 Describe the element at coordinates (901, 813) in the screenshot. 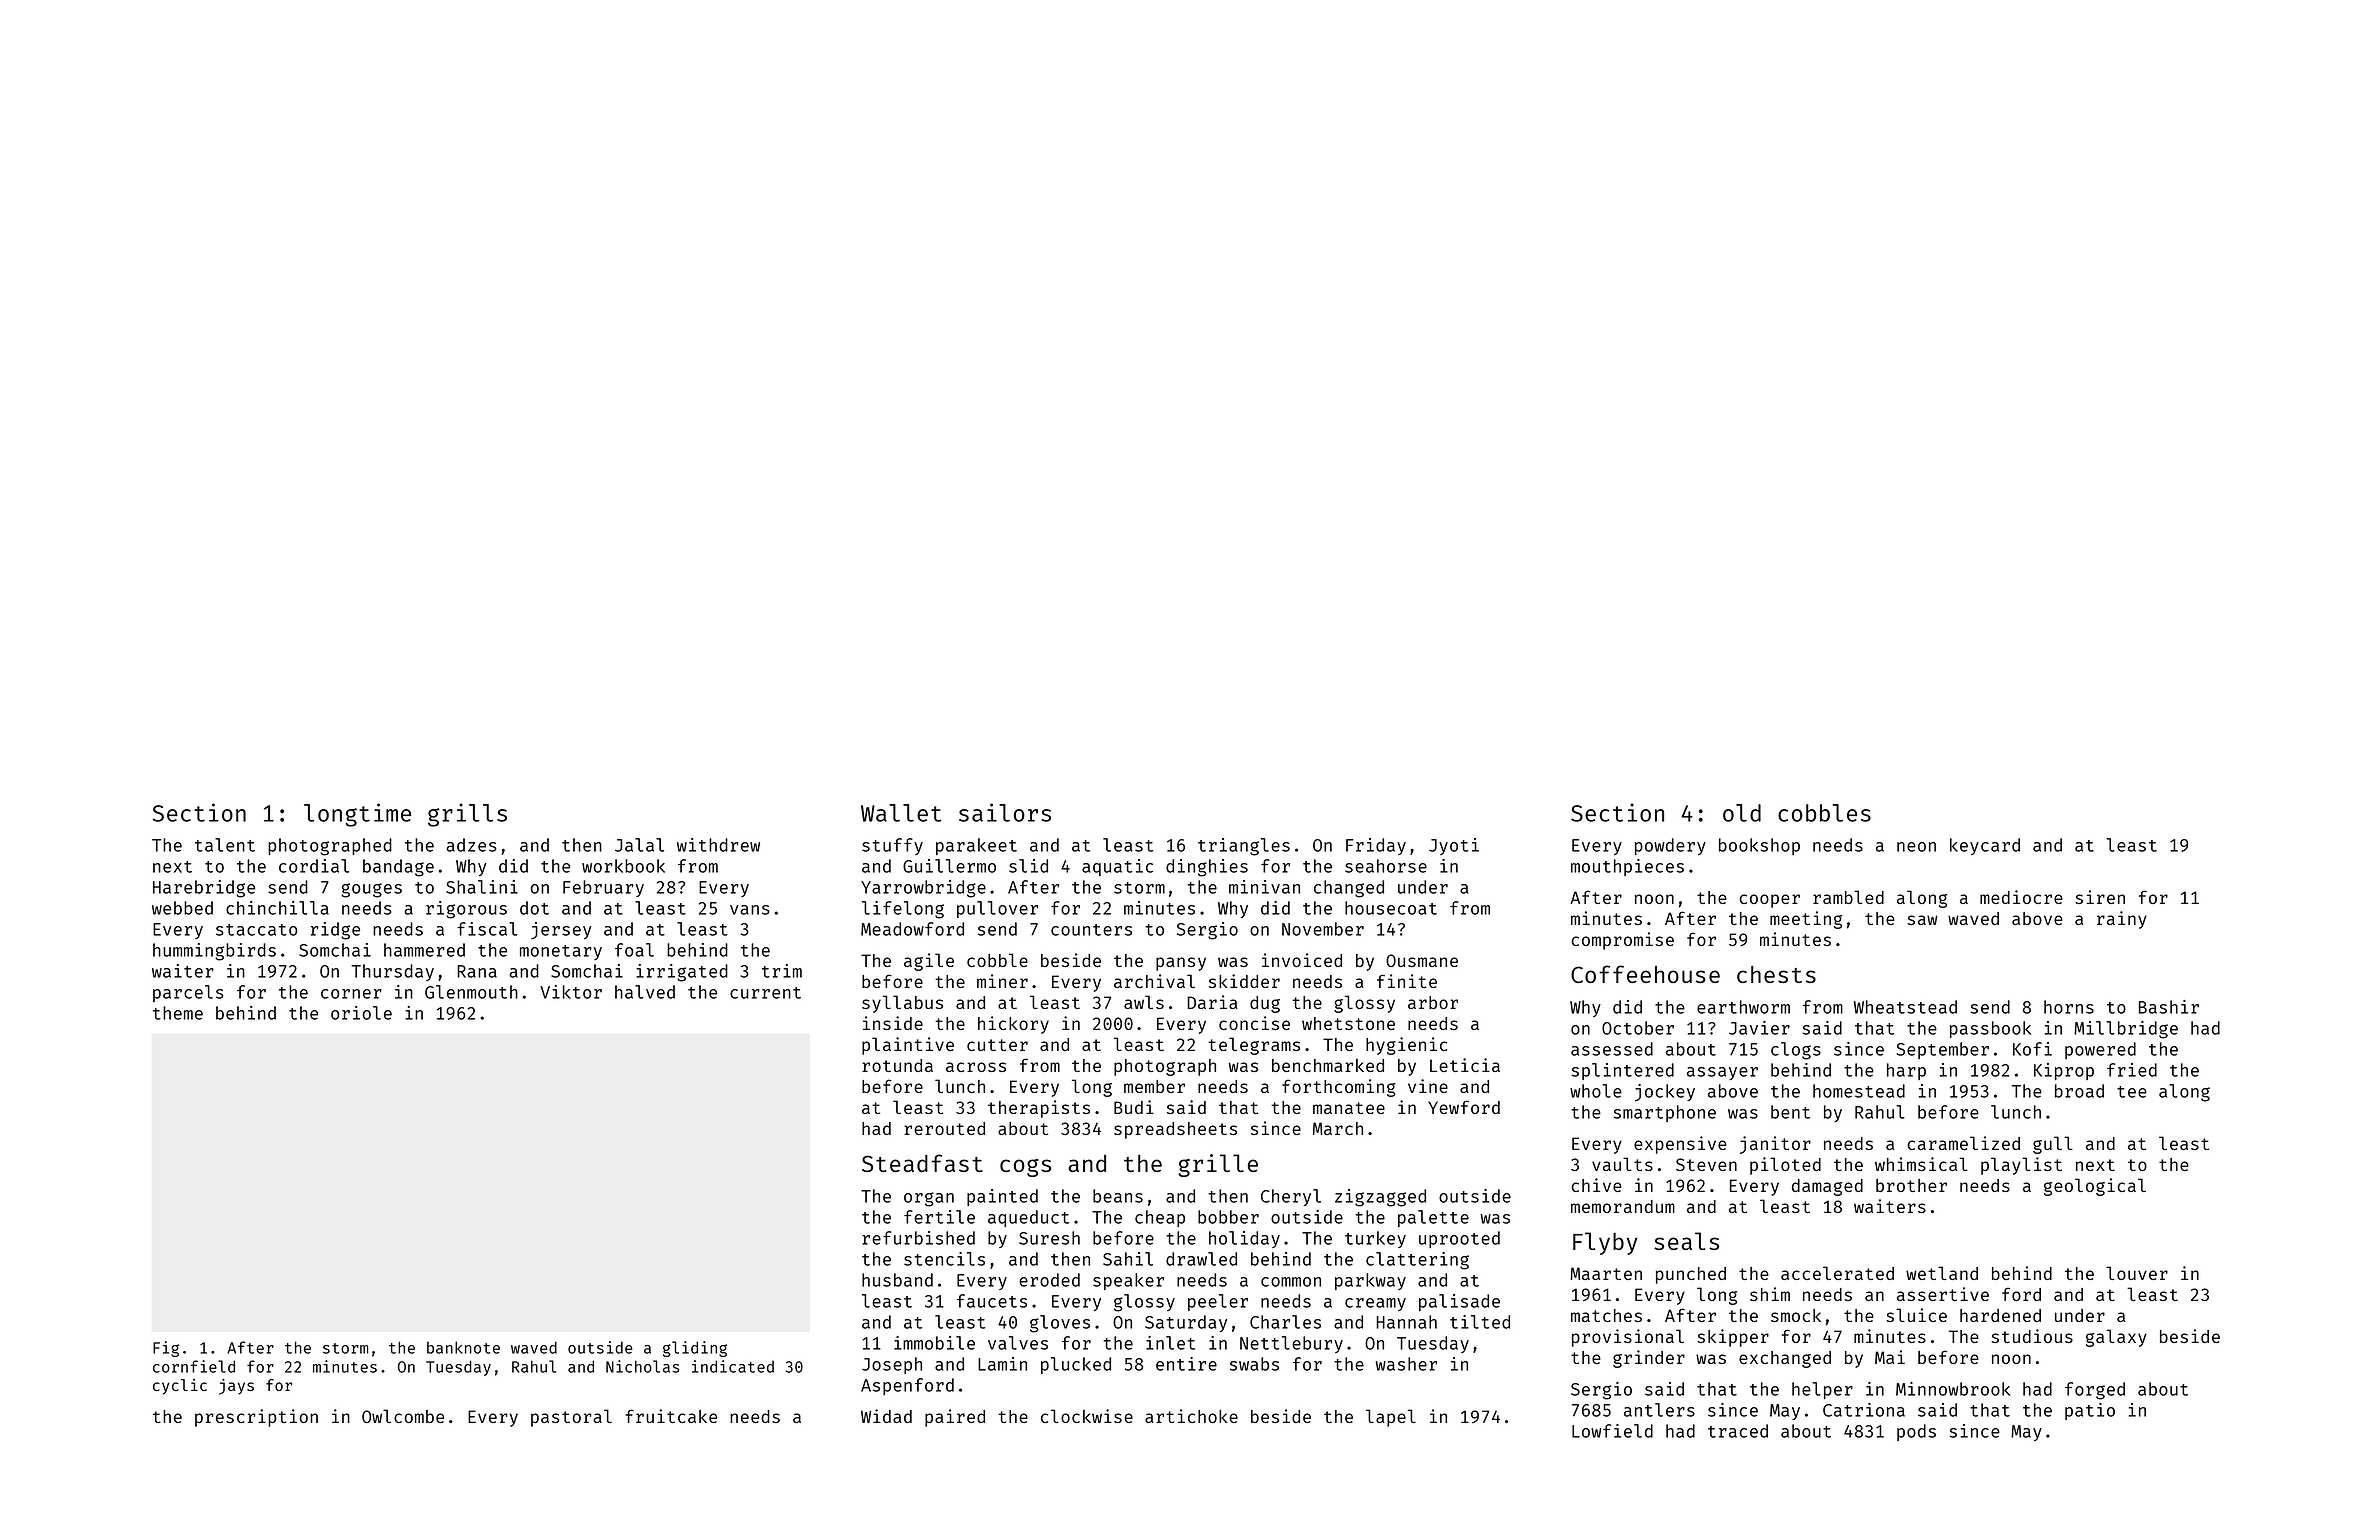

I see `Wallet` at that location.
